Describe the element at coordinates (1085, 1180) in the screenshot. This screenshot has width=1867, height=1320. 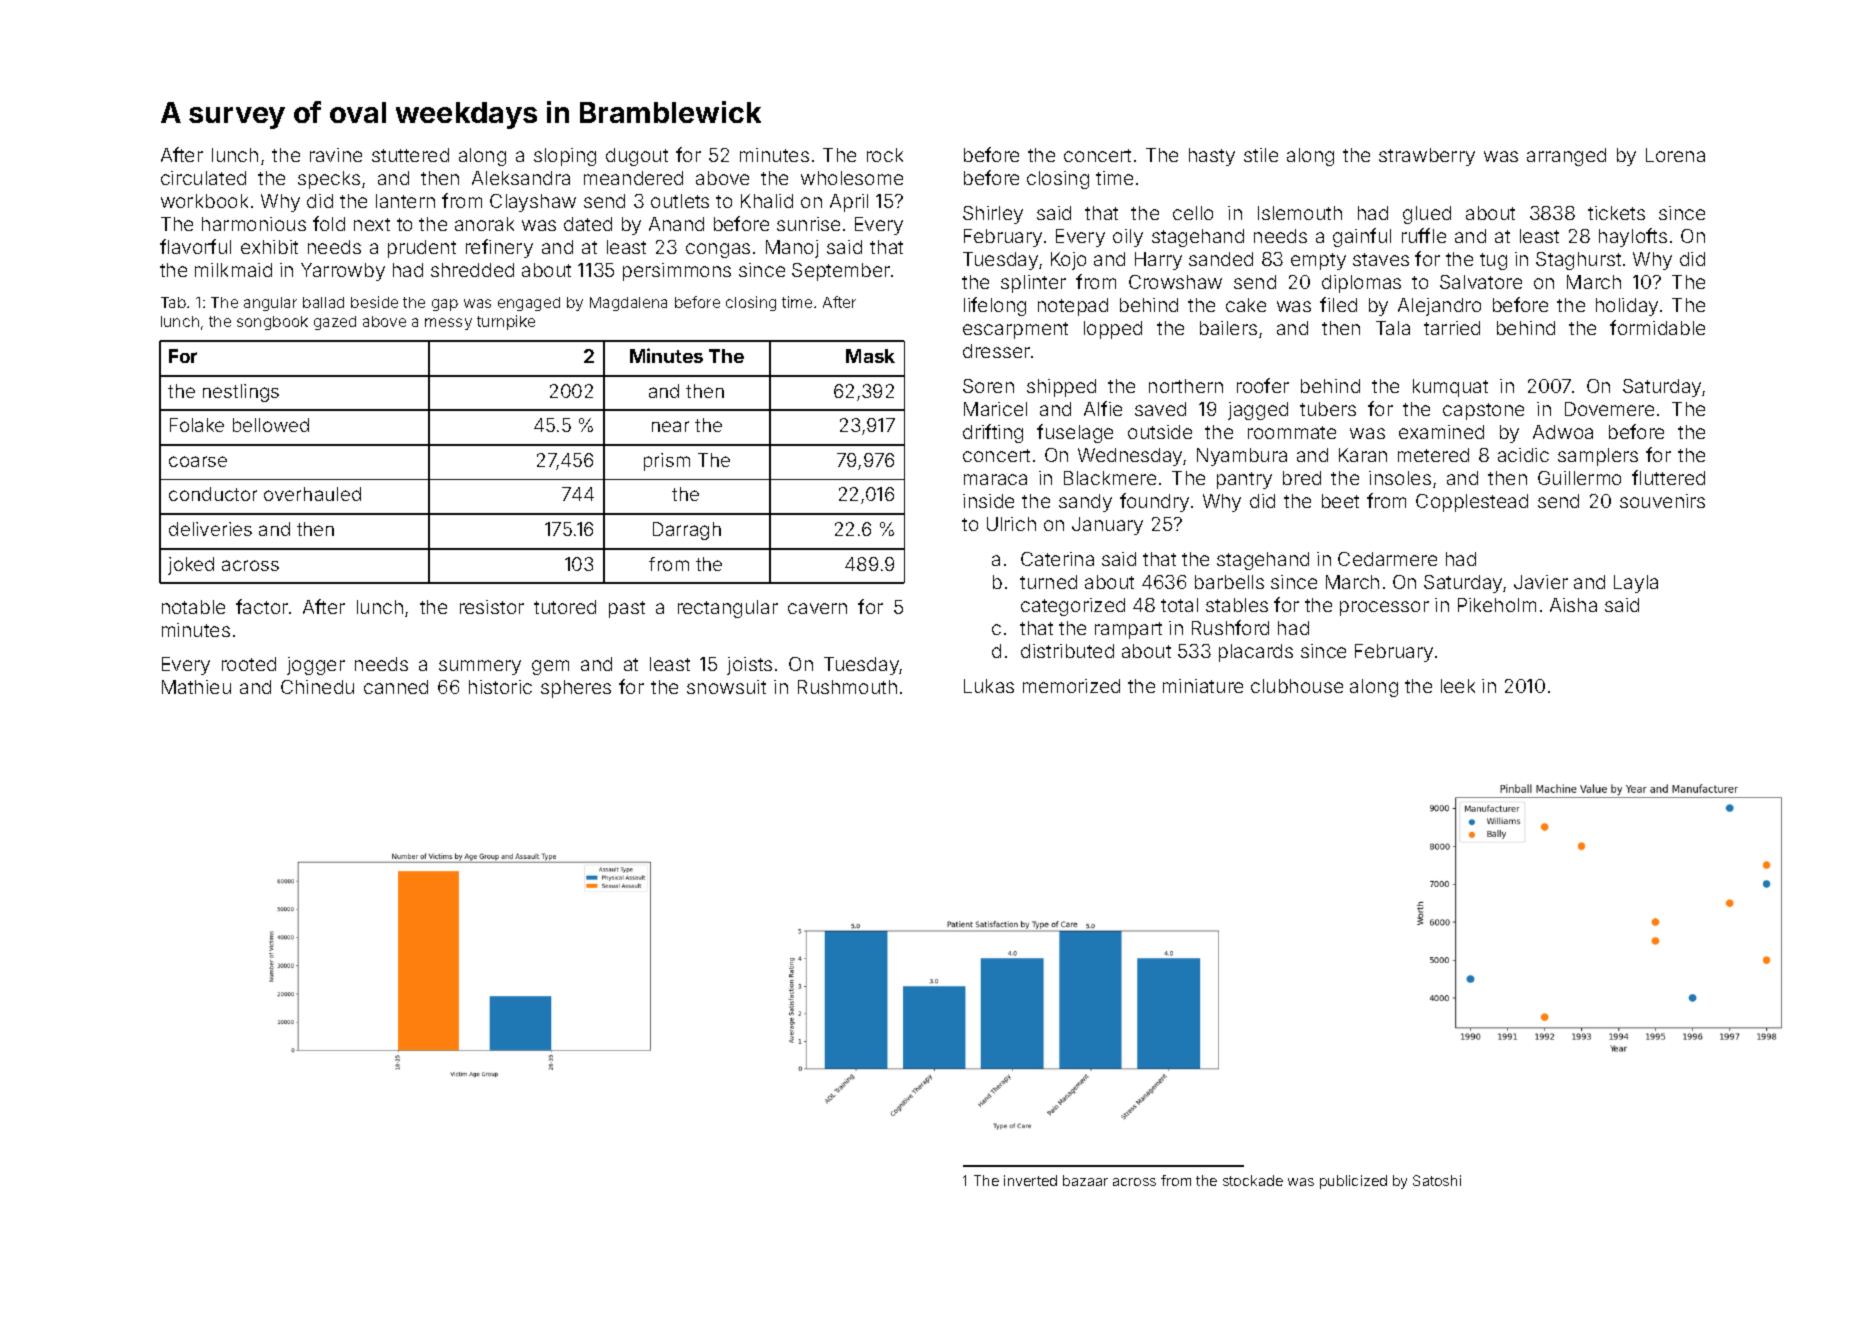
I see `bazaar` at that location.
